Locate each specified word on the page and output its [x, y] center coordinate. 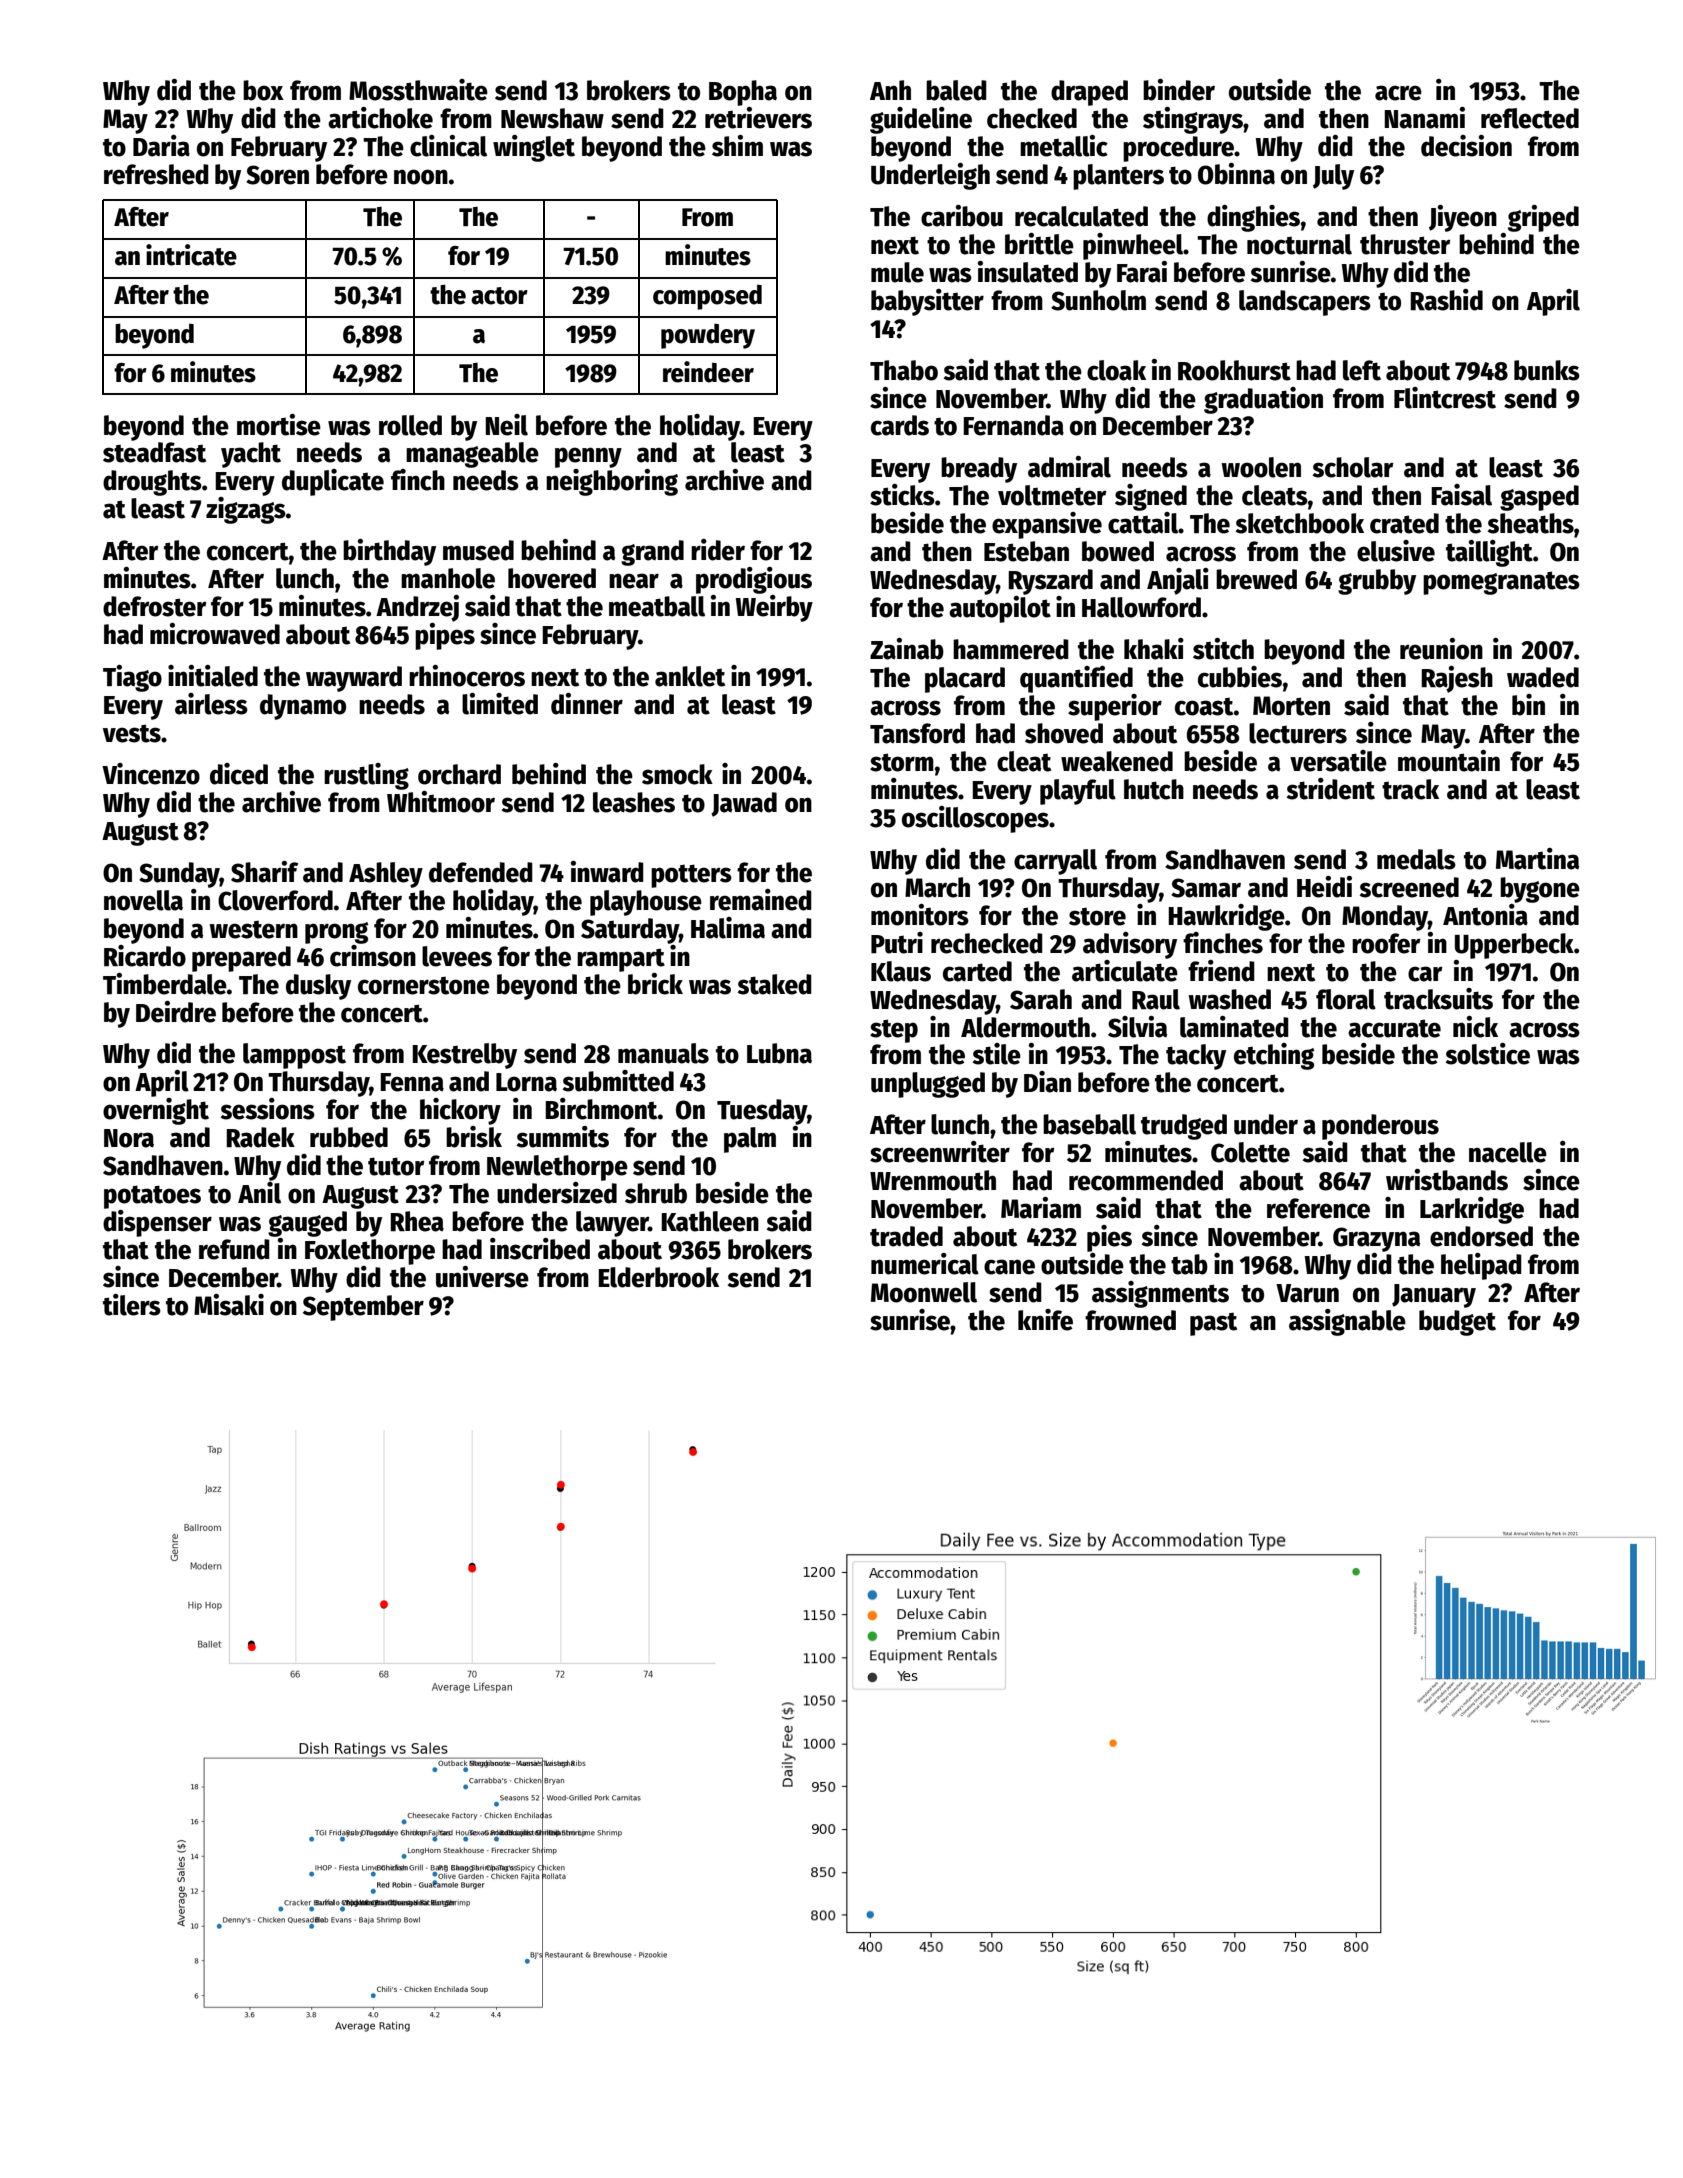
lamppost [294, 1056]
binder [1179, 90]
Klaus [901, 971]
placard [965, 680]
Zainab [907, 649]
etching [1274, 1056]
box [263, 90]
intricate [191, 255]
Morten [1291, 706]
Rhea [417, 1221]
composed [707, 297]
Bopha [743, 93]
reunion [1441, 649]
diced [239, 774]
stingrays [1193, 120]
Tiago [132, 678]
